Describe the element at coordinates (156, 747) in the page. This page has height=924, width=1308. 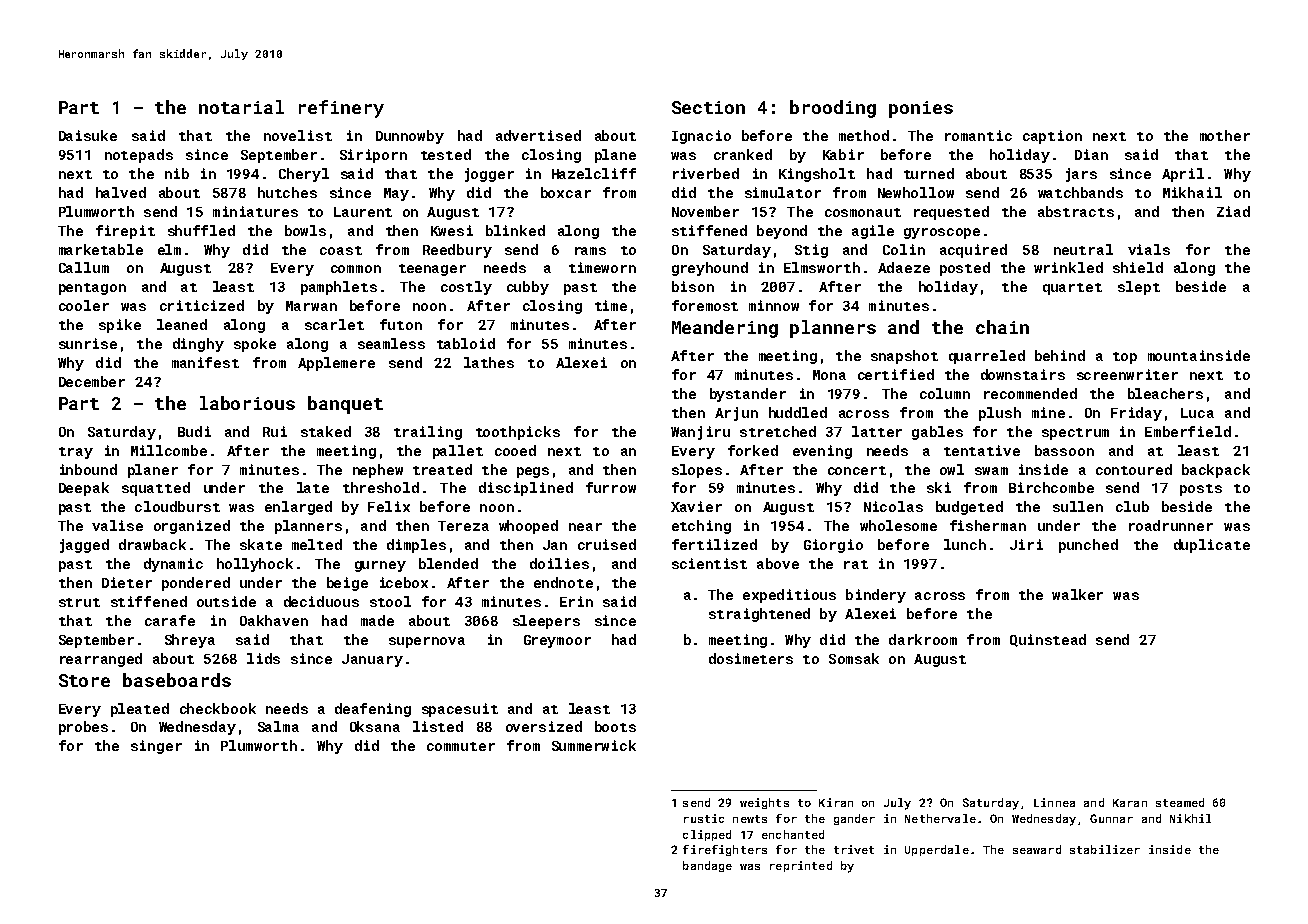
I see `singer` at that location.
